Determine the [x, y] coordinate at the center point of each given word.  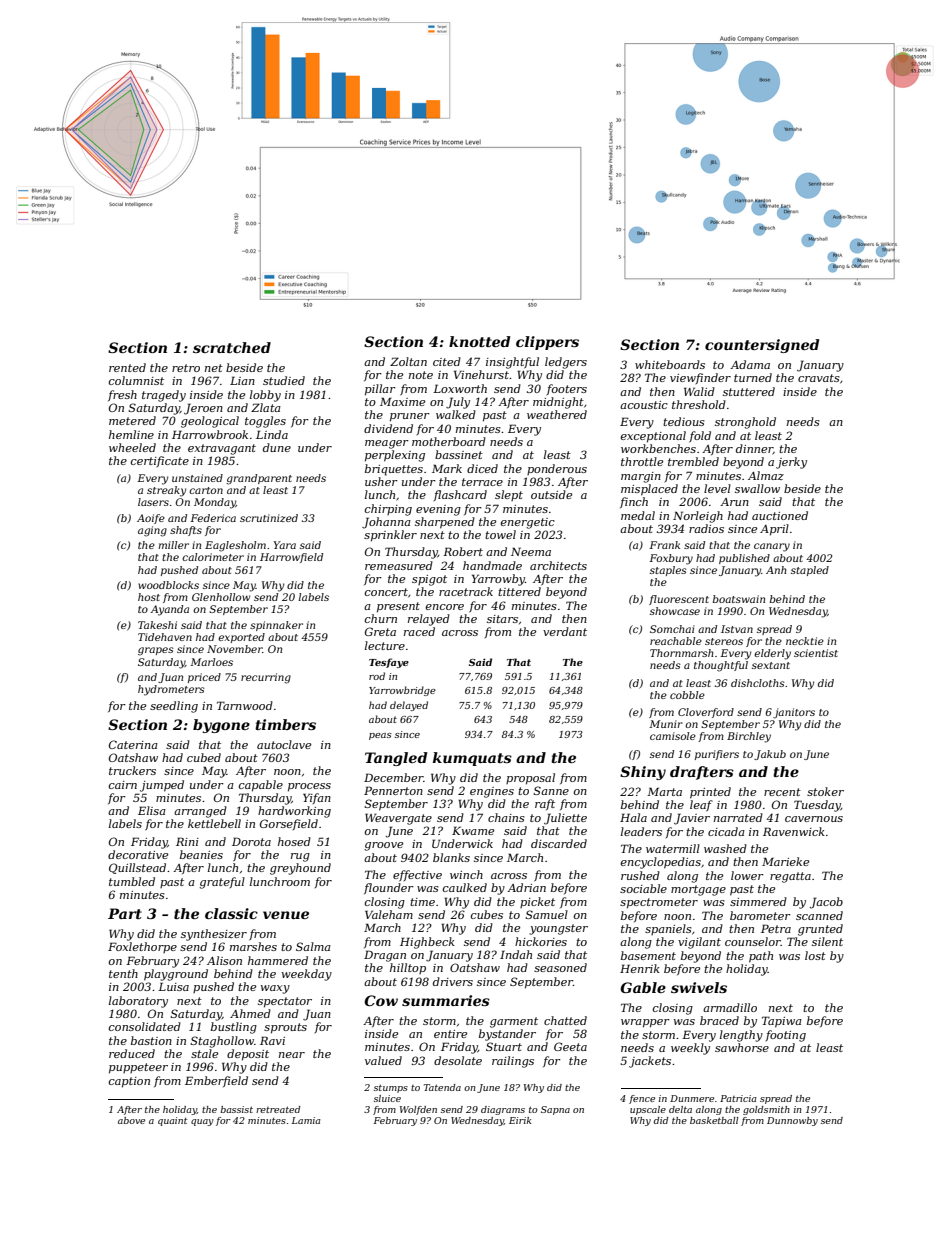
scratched [232, 347]
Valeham [389, 914]
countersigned [762, 346]
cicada [726, 831]
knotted [479, 341]
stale [204, 1053]
